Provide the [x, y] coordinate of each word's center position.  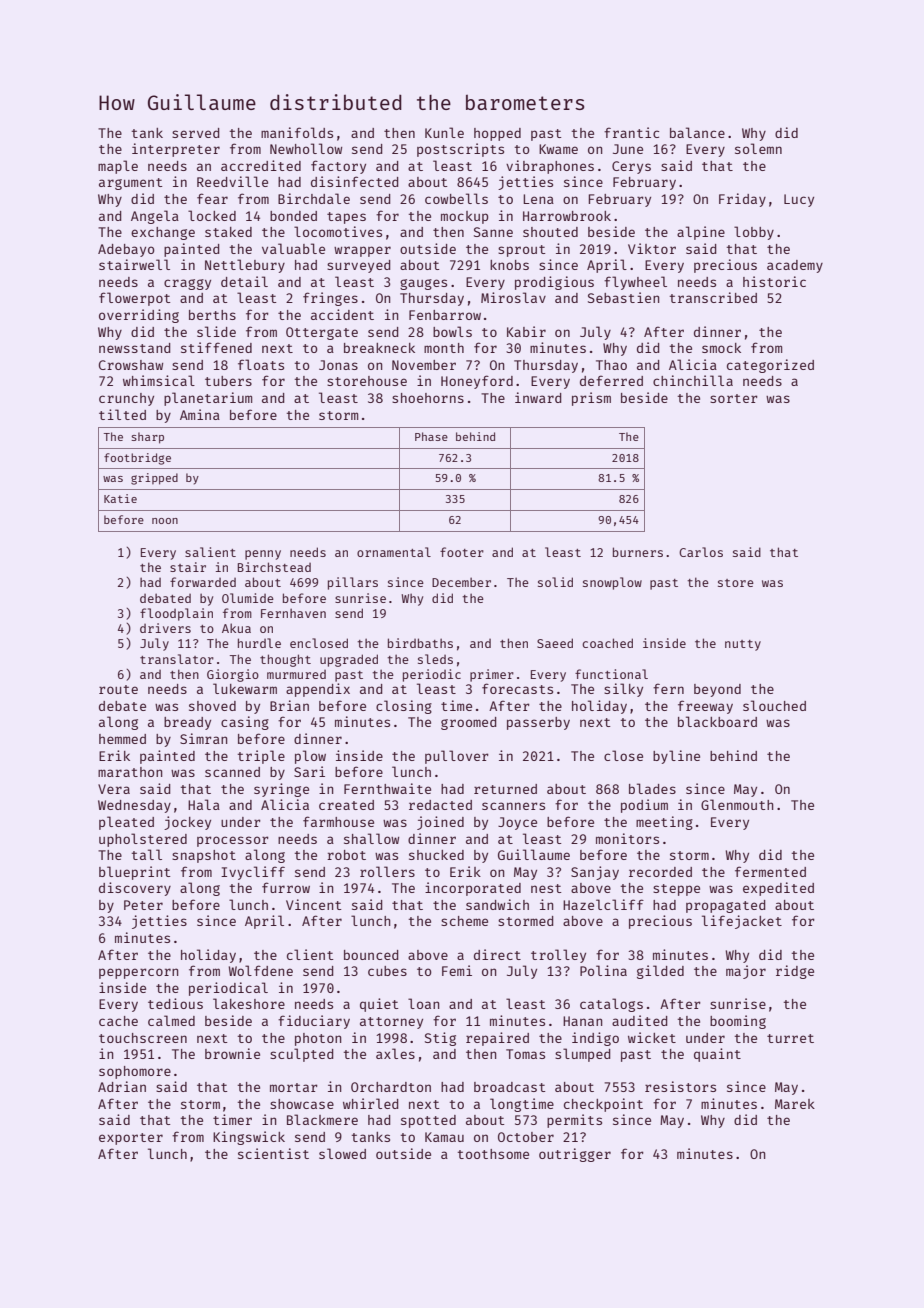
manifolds [297, 132]
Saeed [555, 643]
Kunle [444, 132]
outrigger [575, 1155]
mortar [294, 1087]
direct [497, 954]
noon [165, 521]
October [526, 1137]
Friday [742, 200]
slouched [774, 705]
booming [738, 1022]
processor [233, 841]
